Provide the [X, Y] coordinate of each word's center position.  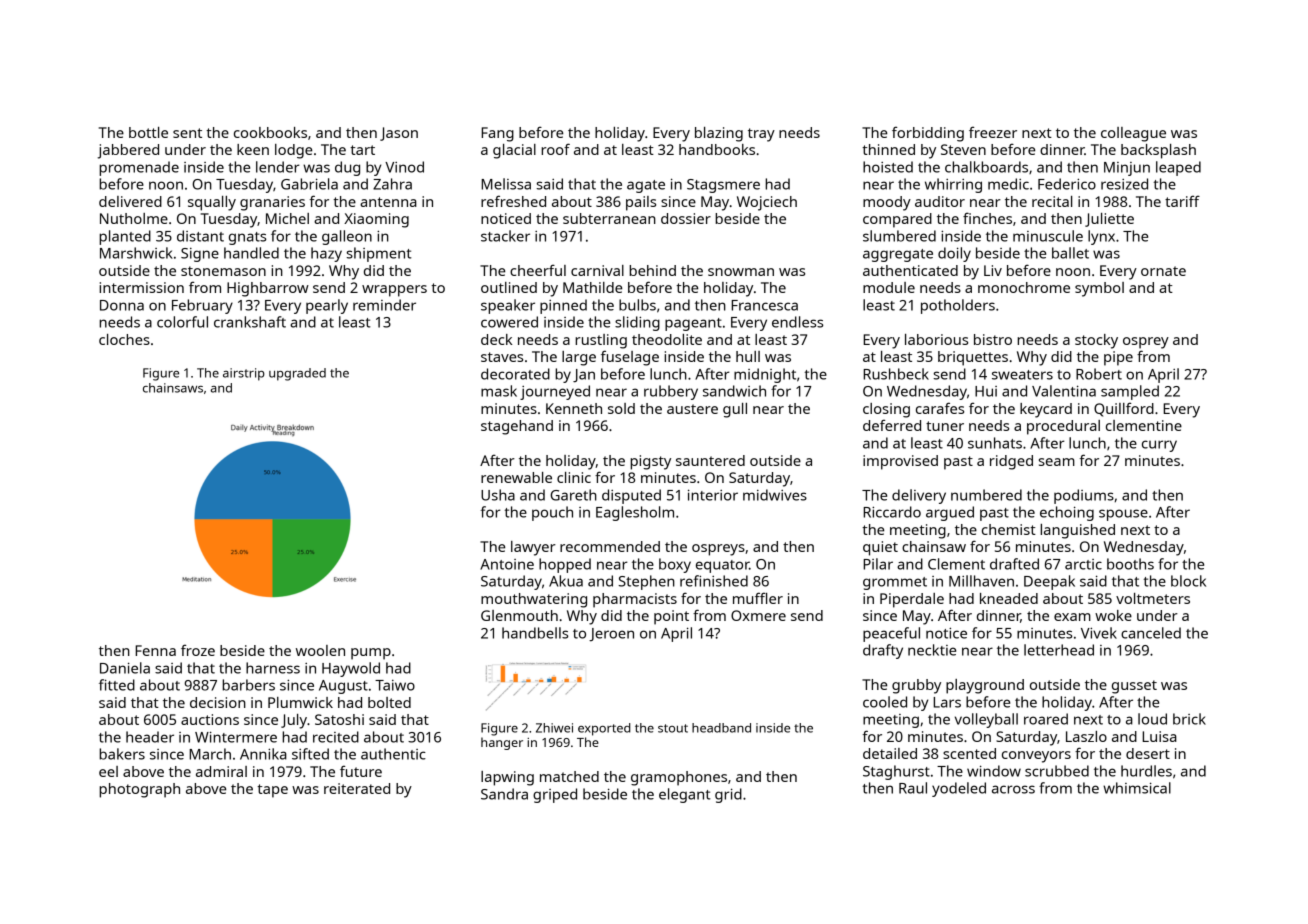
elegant [684, 795]
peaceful [891, 634]
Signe [200, 255]
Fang [497, 134]
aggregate [898, 255]
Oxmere [758, 615]
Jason [399, 134]
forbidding [928, 134]
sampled [1130, 392]
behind [652, 270]
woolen [320, 650]
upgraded [297, 374]
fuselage [630, 358]
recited [336, 737]
